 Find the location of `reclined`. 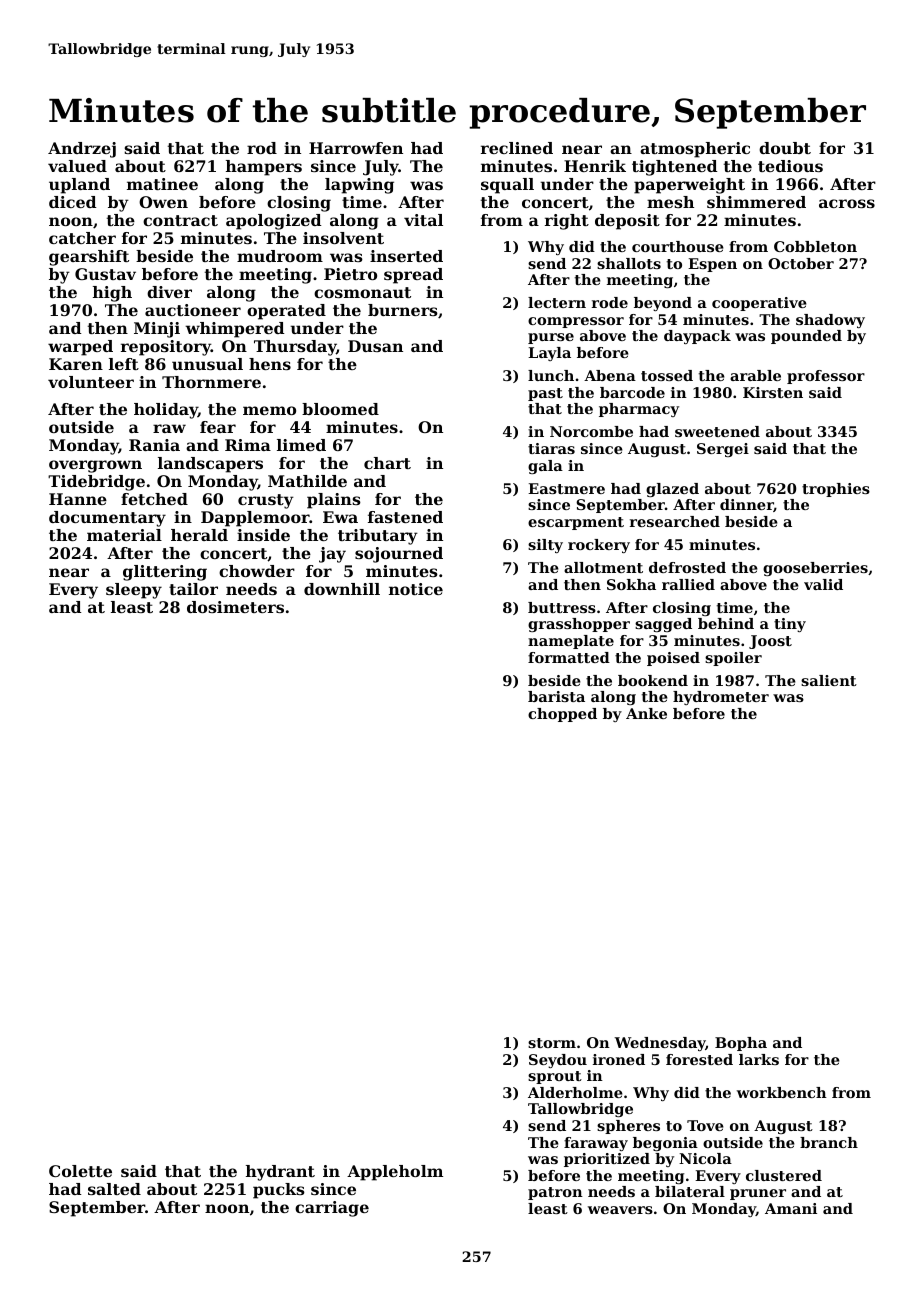

reclined is located at coordinates (517, 148).
